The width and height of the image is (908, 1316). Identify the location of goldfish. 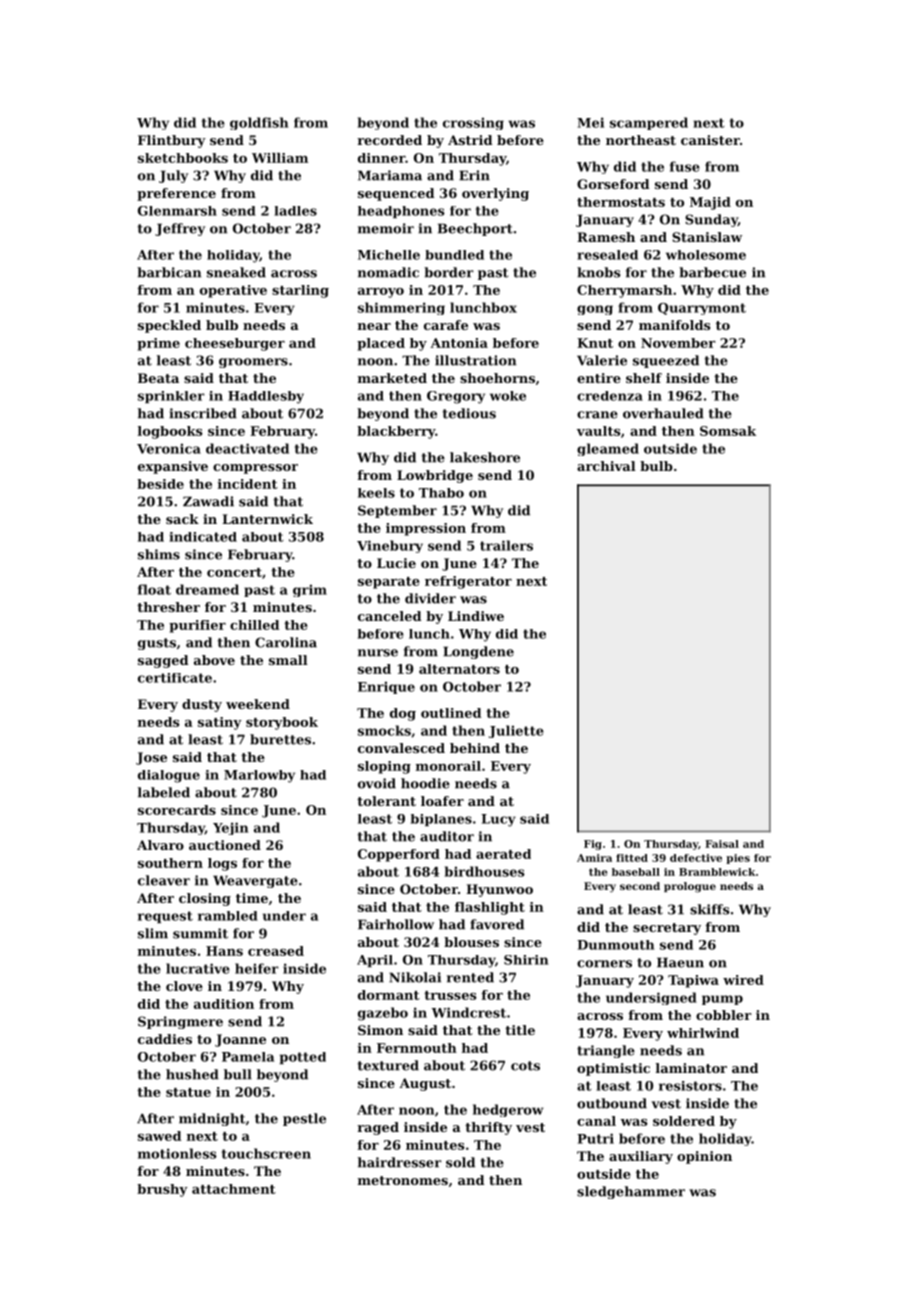
(259, 123).
